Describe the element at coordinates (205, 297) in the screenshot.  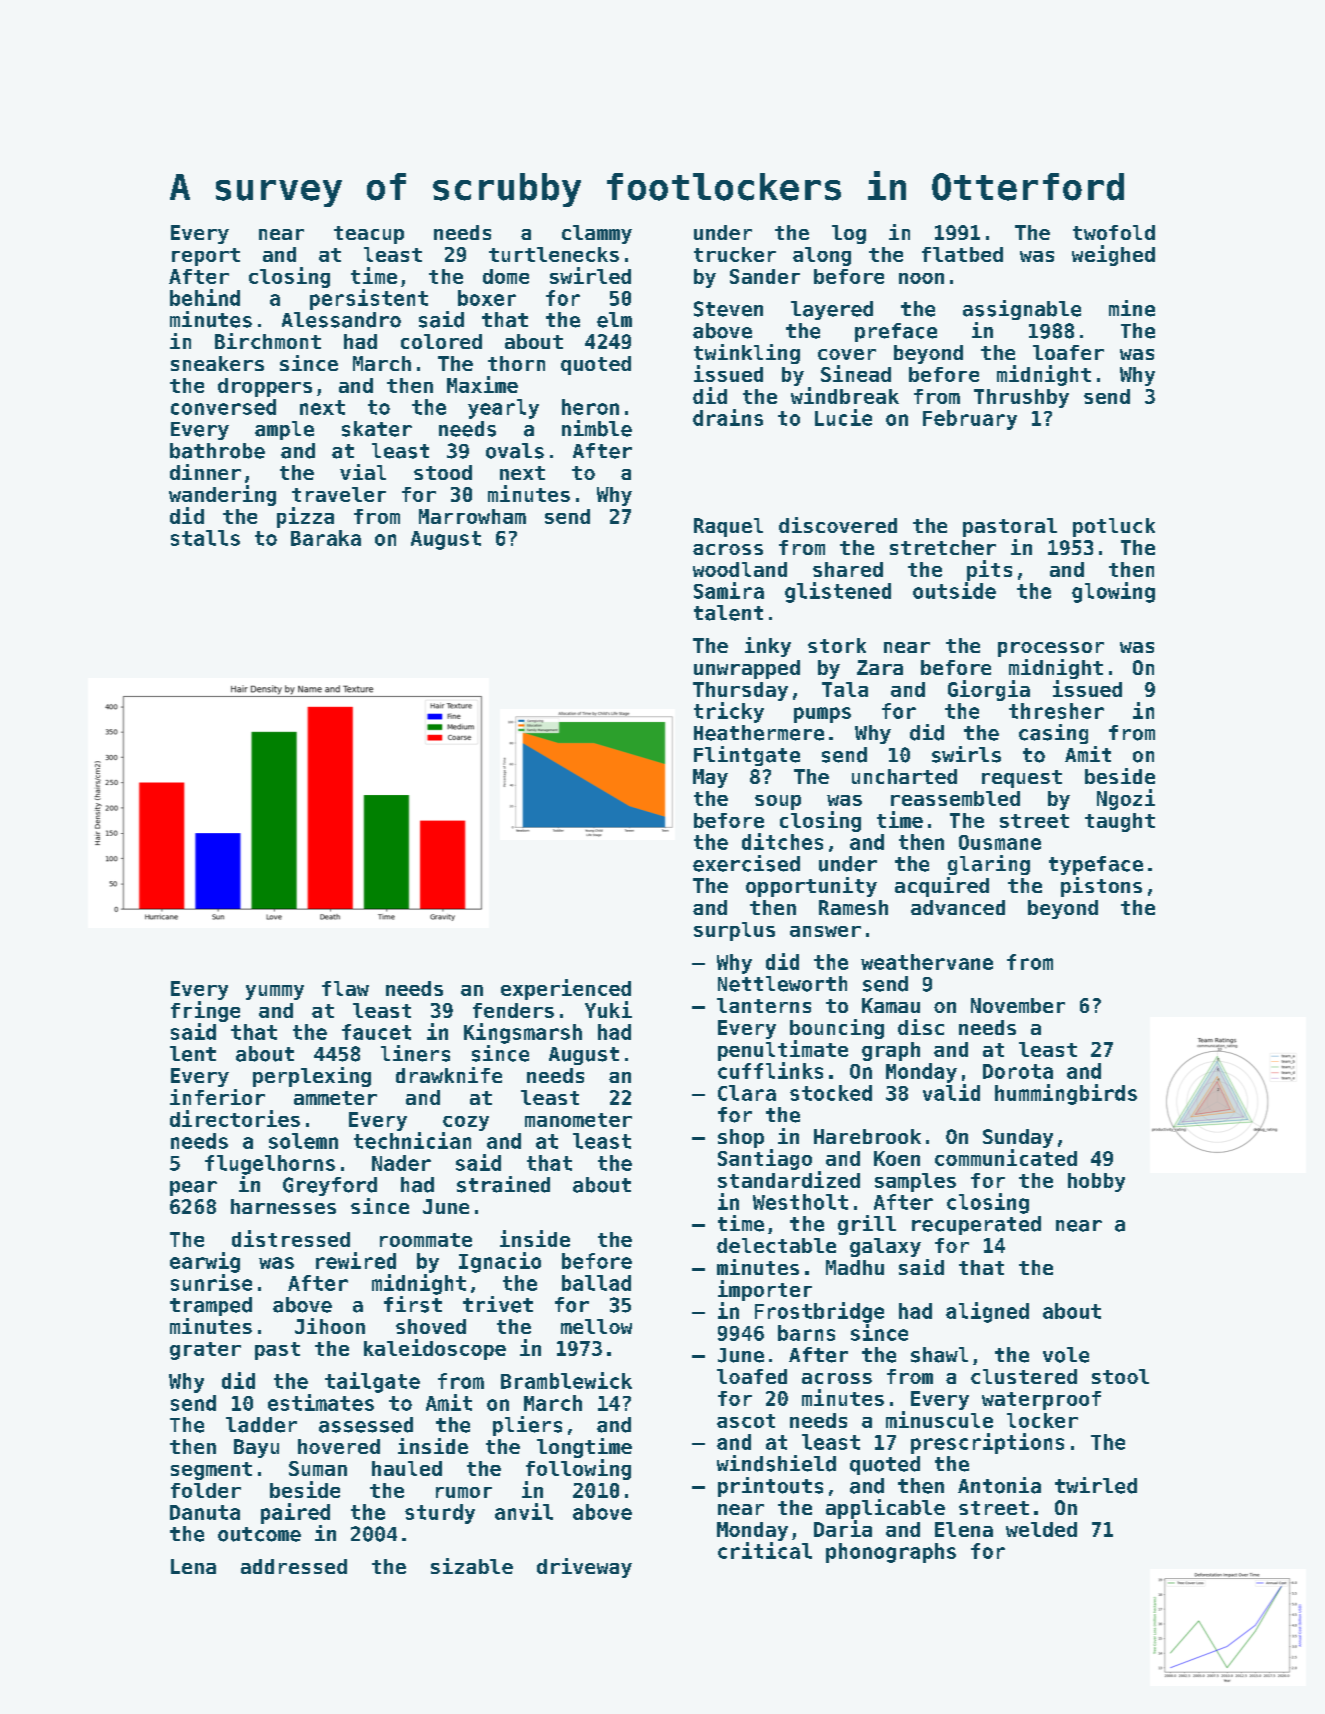
I see `behind` at that location.
